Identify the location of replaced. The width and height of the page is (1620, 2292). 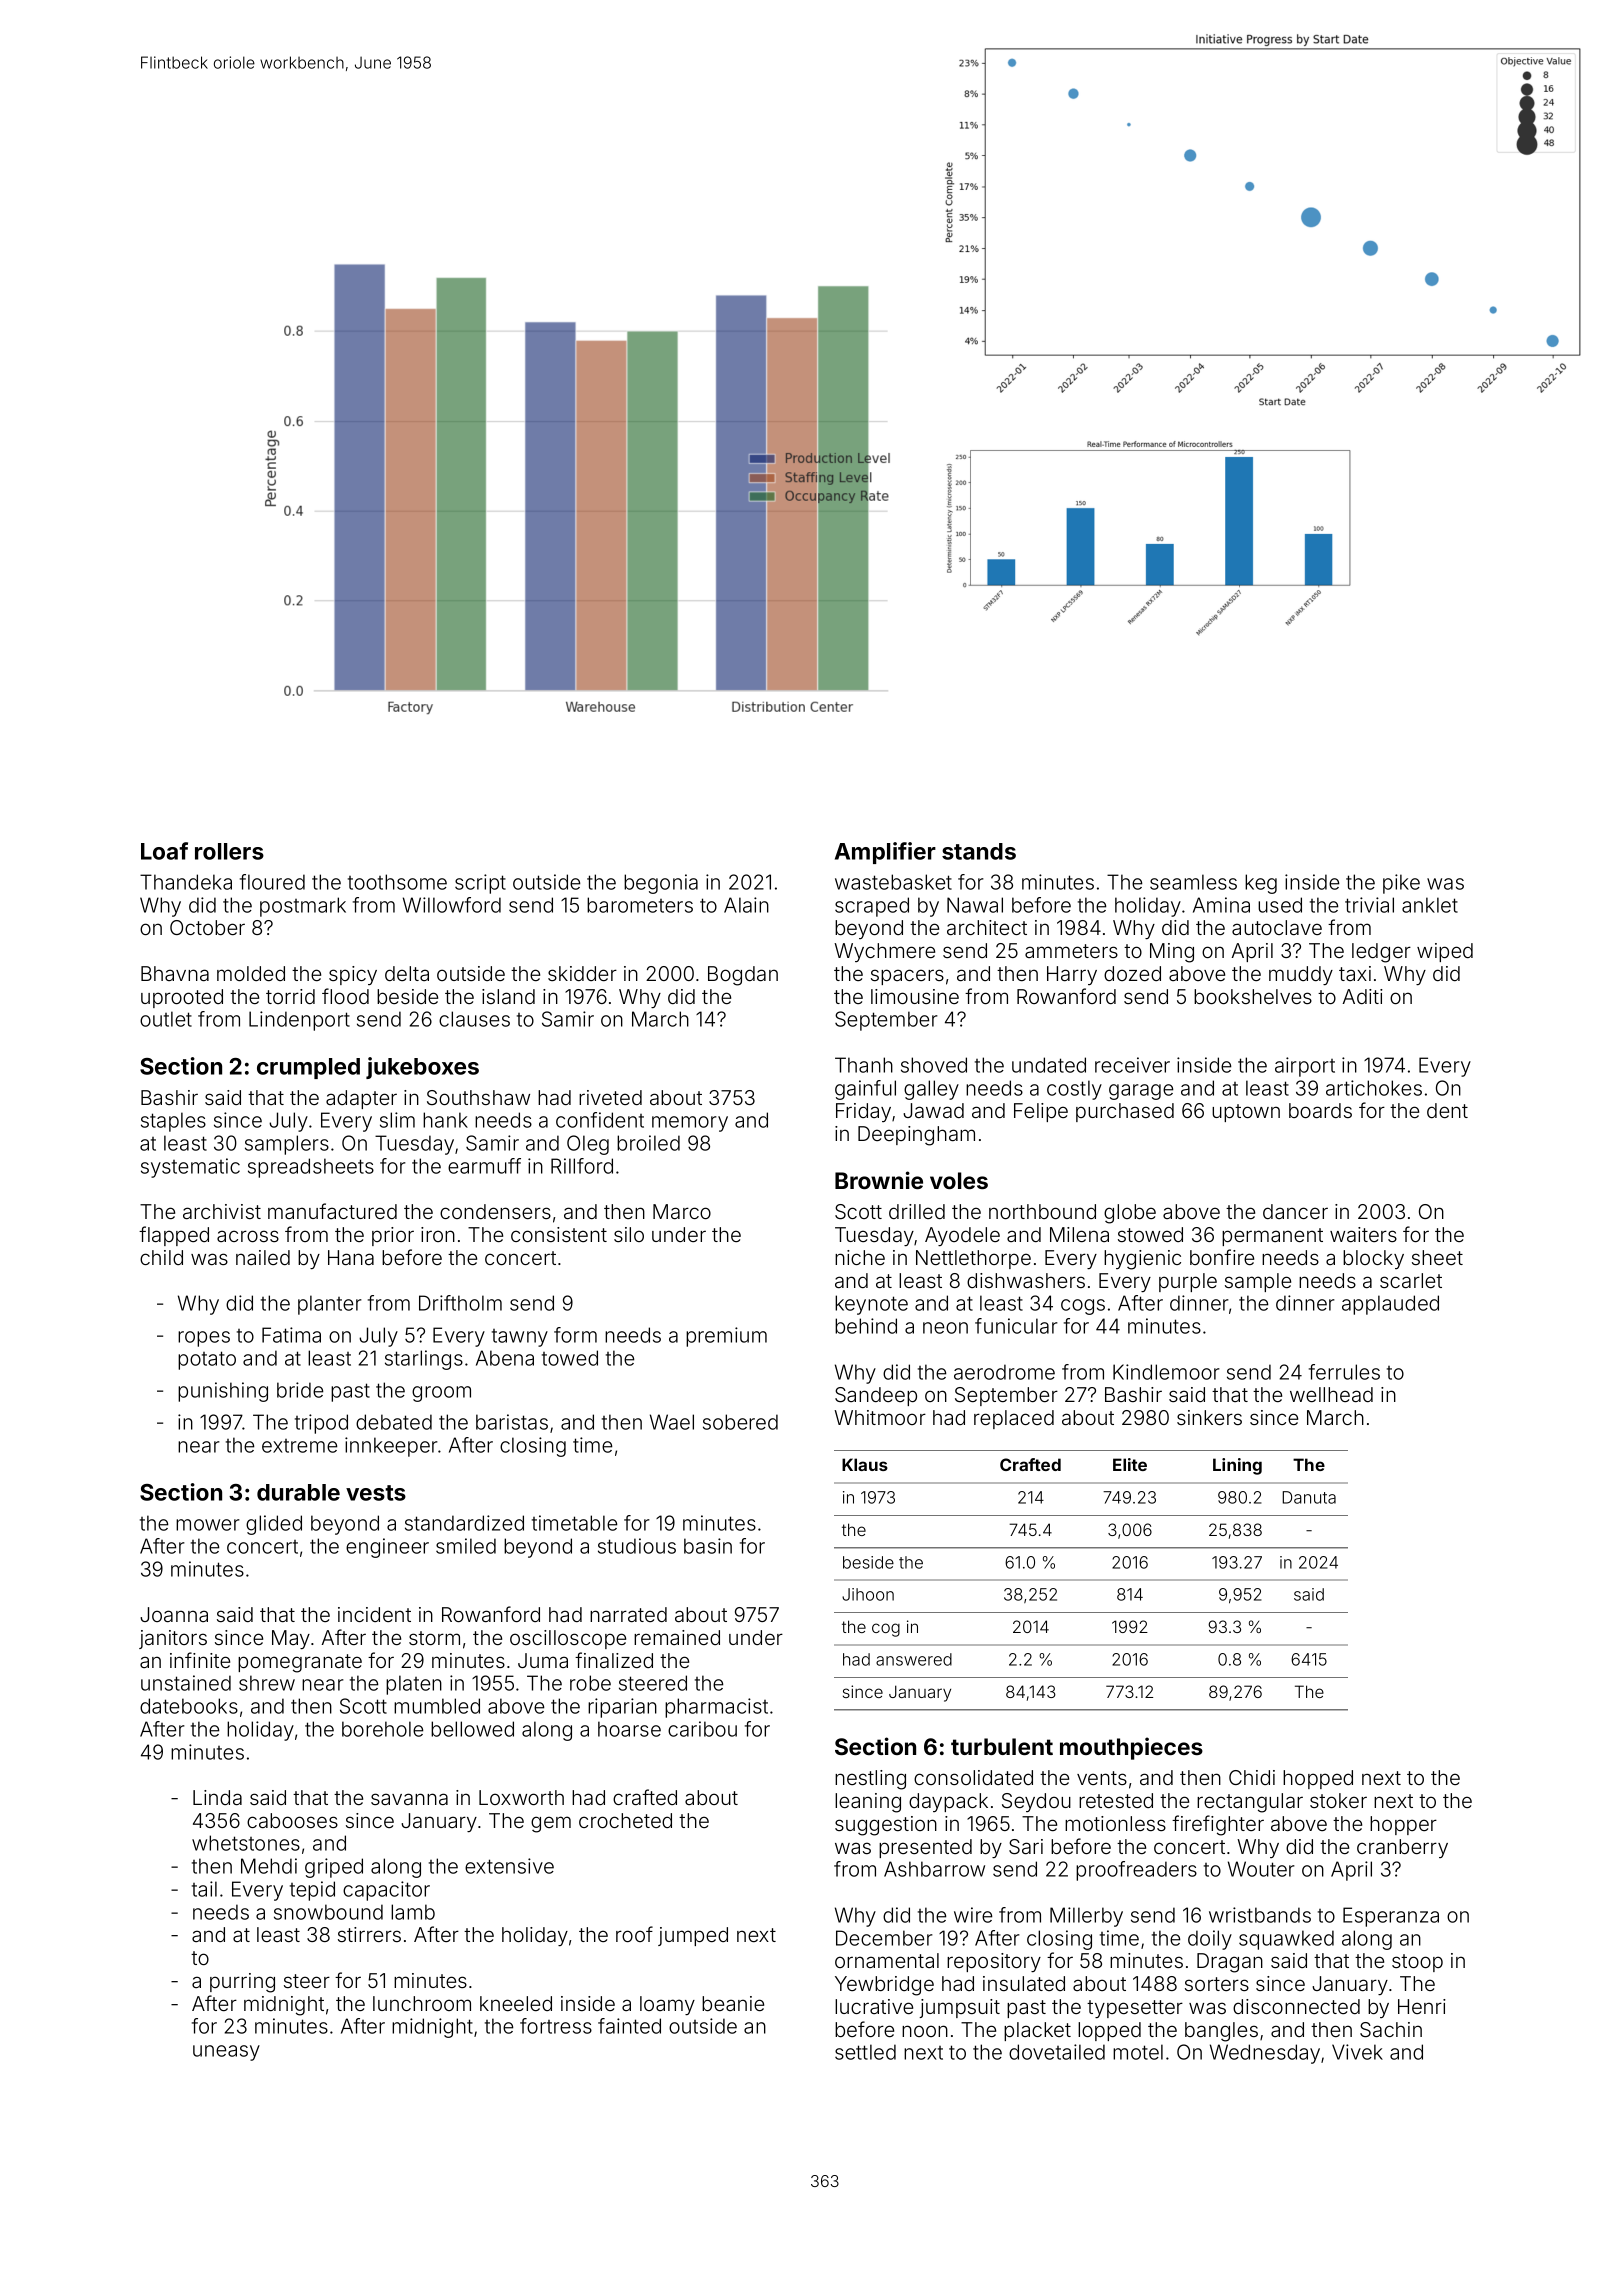
(1014, 1419).
